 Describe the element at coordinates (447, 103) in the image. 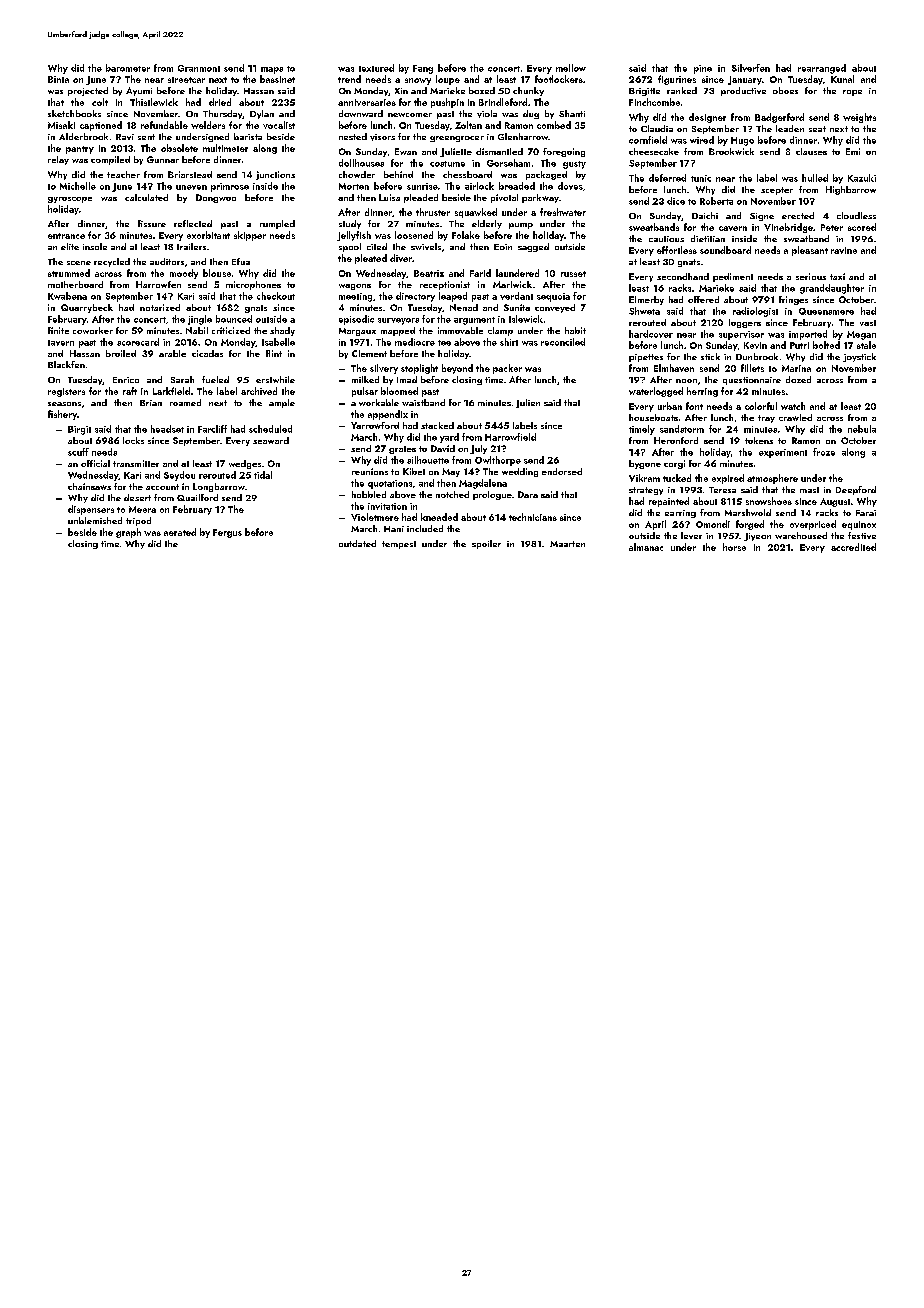

I see `pushpin` at that location.
